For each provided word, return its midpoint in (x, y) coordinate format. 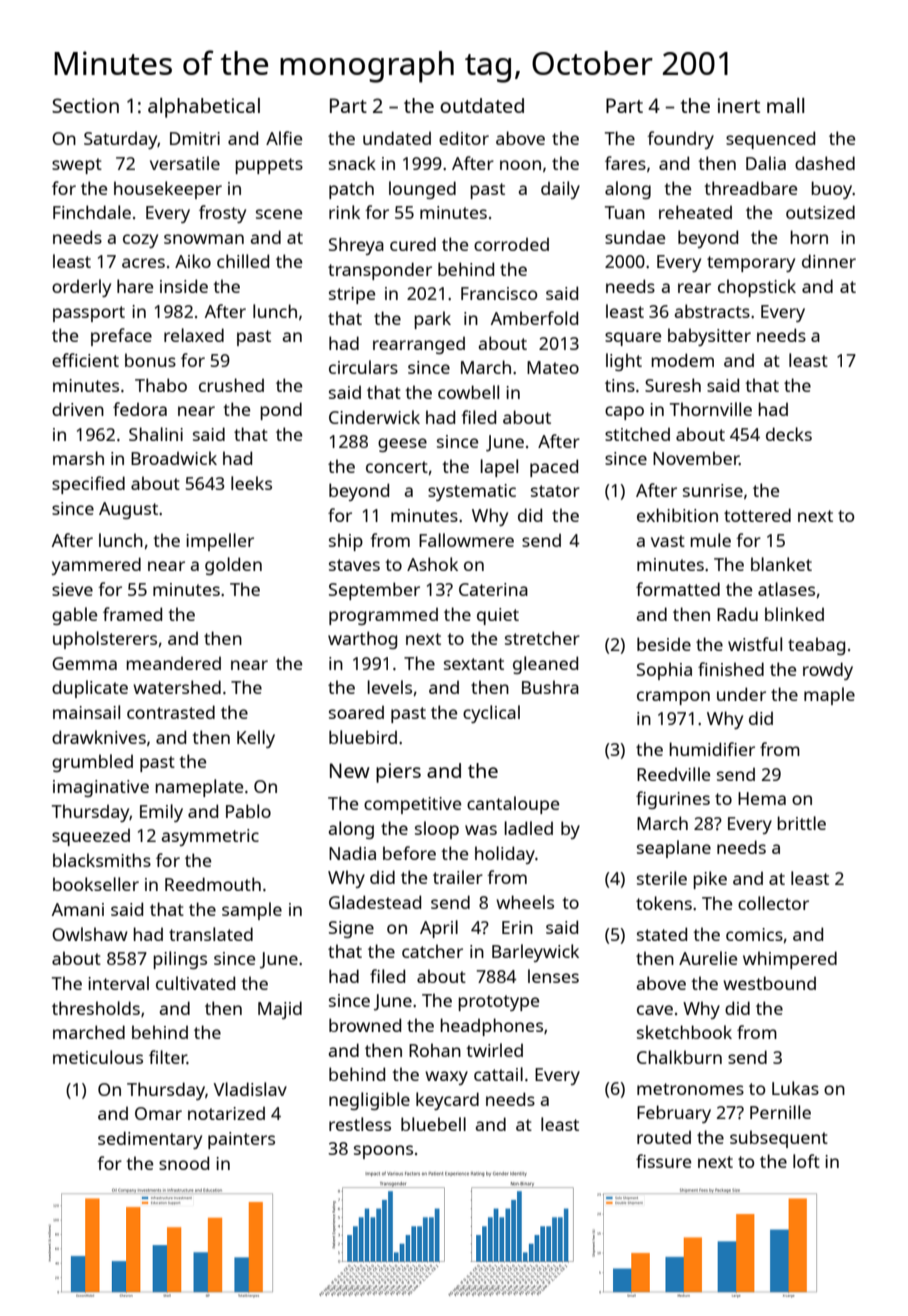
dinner (829, 261)
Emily (161, 813)
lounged (422, 190)
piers (398, 773)
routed (664, 1137)
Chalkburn (679, 1057)
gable (74, 616)
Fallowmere (466, 540)
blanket (781, 564)
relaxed (194, 335)
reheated (695, 212)
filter (168, 1057)
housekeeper (168, 190)
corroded (511, 244)
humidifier (712, 749)
